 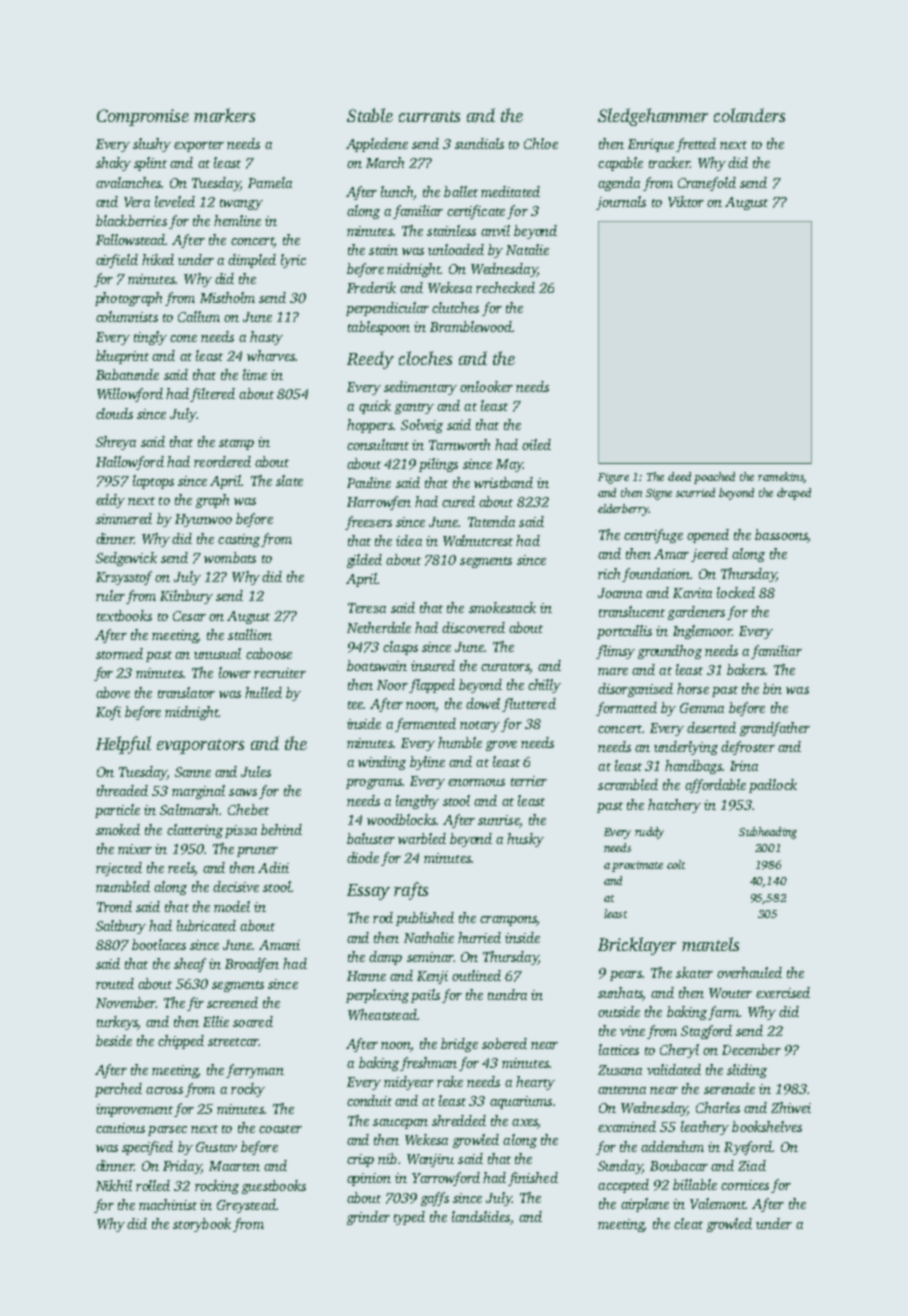 What do you see at coordinates (368, 1218) in the page?
I see `grinder` at bounding box center [368, 1218].
